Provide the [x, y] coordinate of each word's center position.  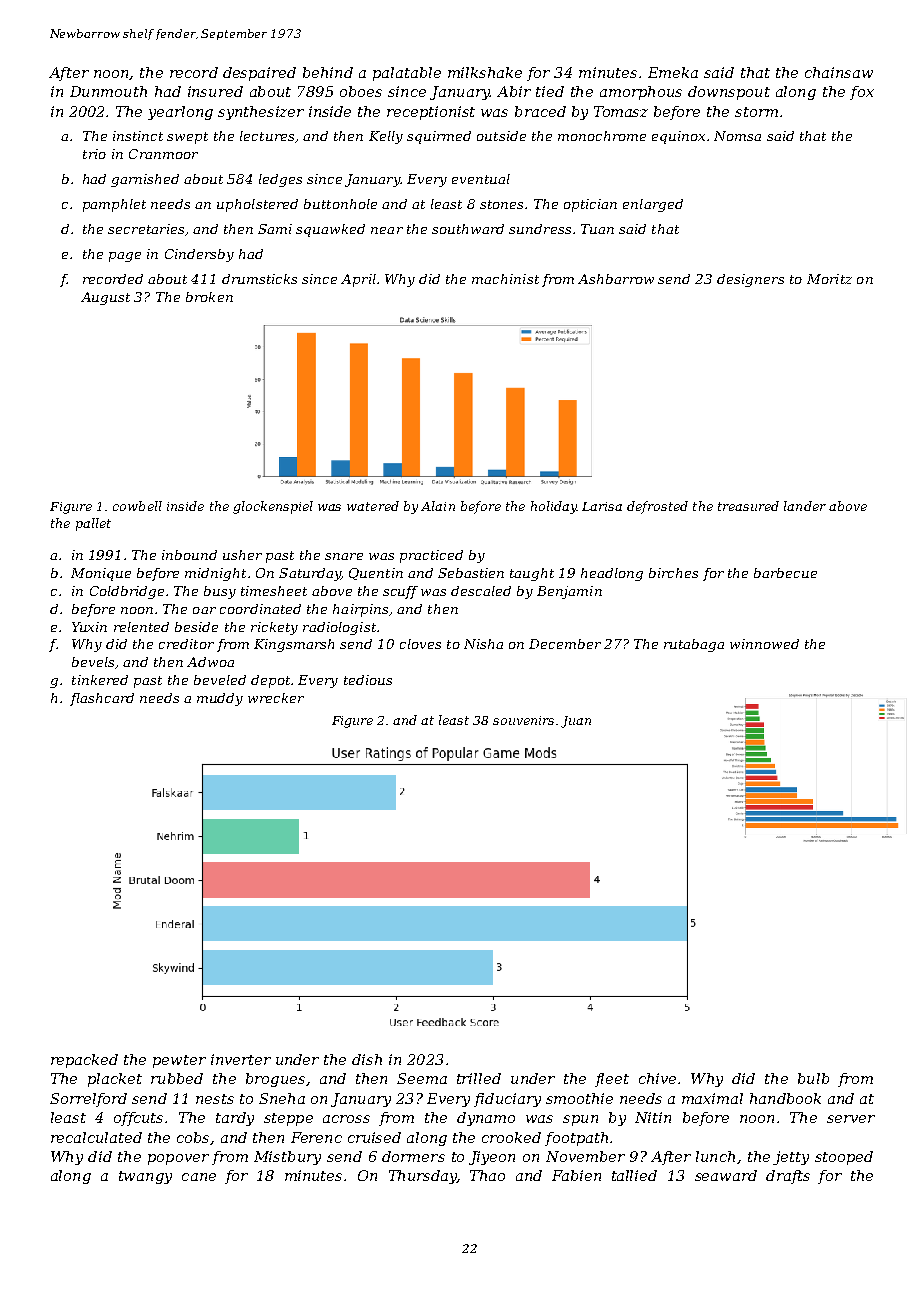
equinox [678, 137]
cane [199, 1177]
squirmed [439, 137]
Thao [487, 1175]
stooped [844, 1158]
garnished [145, 180]
